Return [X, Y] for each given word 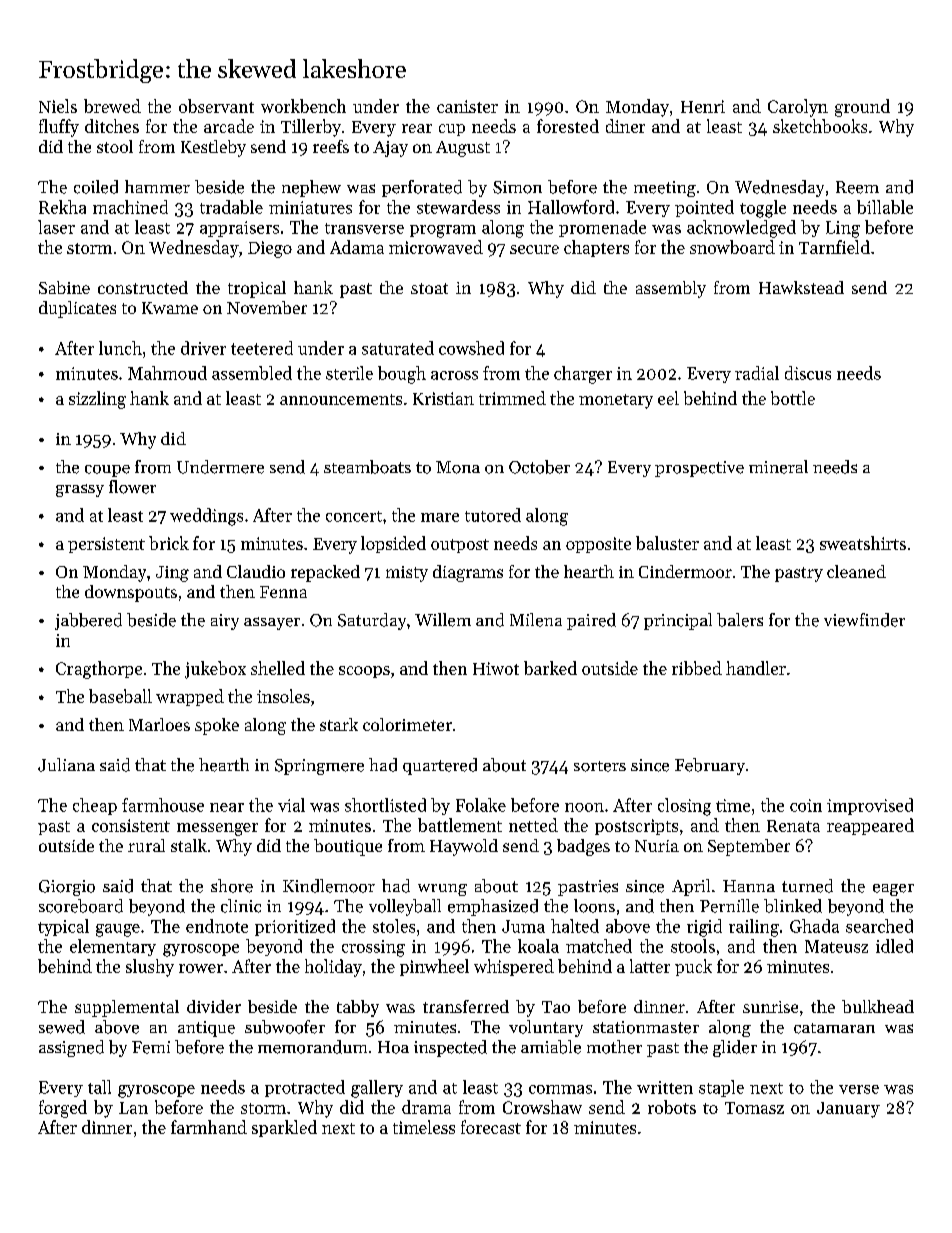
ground [862, 108]
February [710, 766]
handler [756, 668]
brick [169, 543]
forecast [491, 1127]
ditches [112, 126]
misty [407, 574]
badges [583, 847]
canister [467, 106]
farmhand [209, 1127]
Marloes [159, 724]
